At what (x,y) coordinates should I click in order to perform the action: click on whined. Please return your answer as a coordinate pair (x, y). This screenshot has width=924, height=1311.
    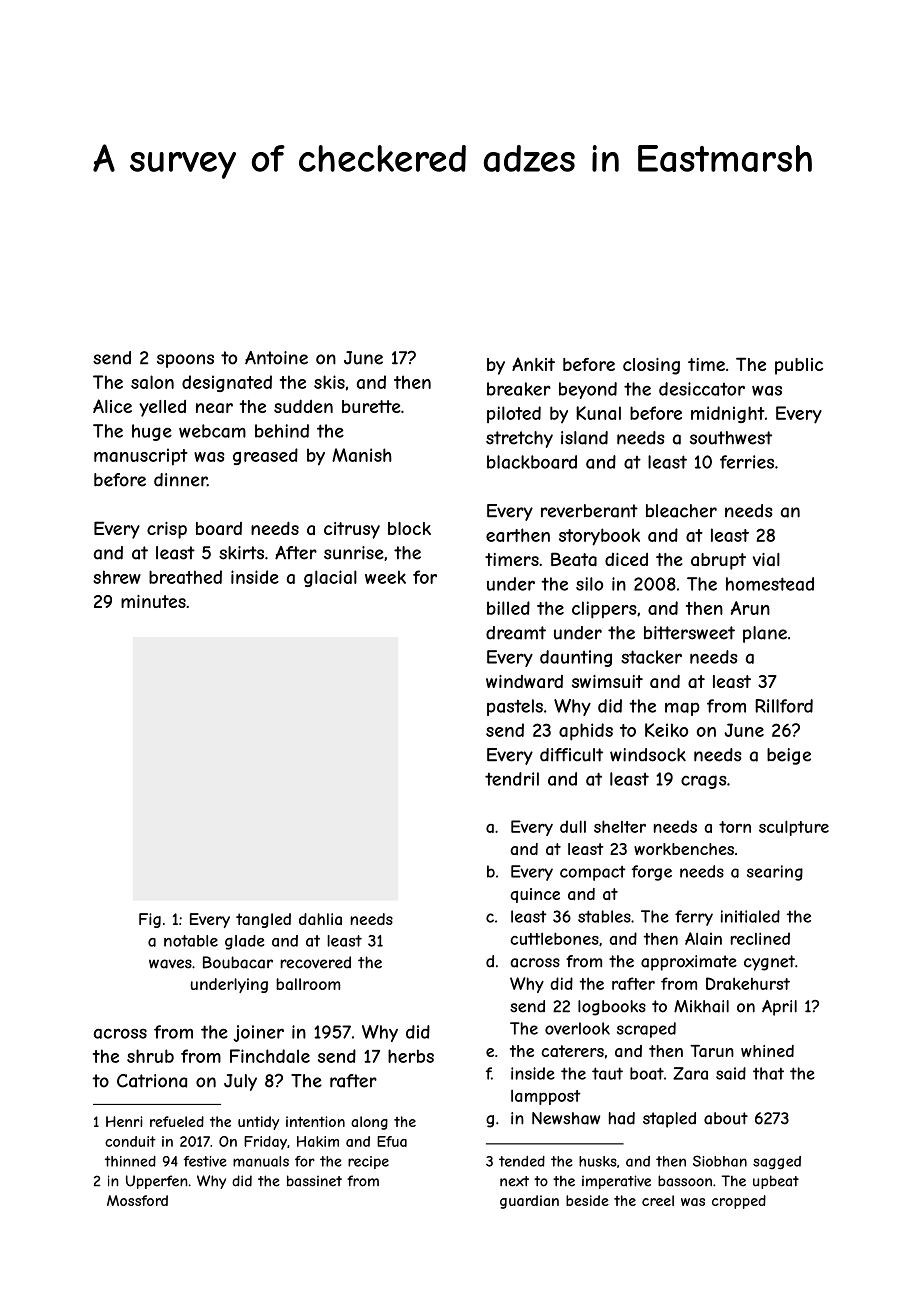
    Looking at the image, I should click on (767, 1051).
